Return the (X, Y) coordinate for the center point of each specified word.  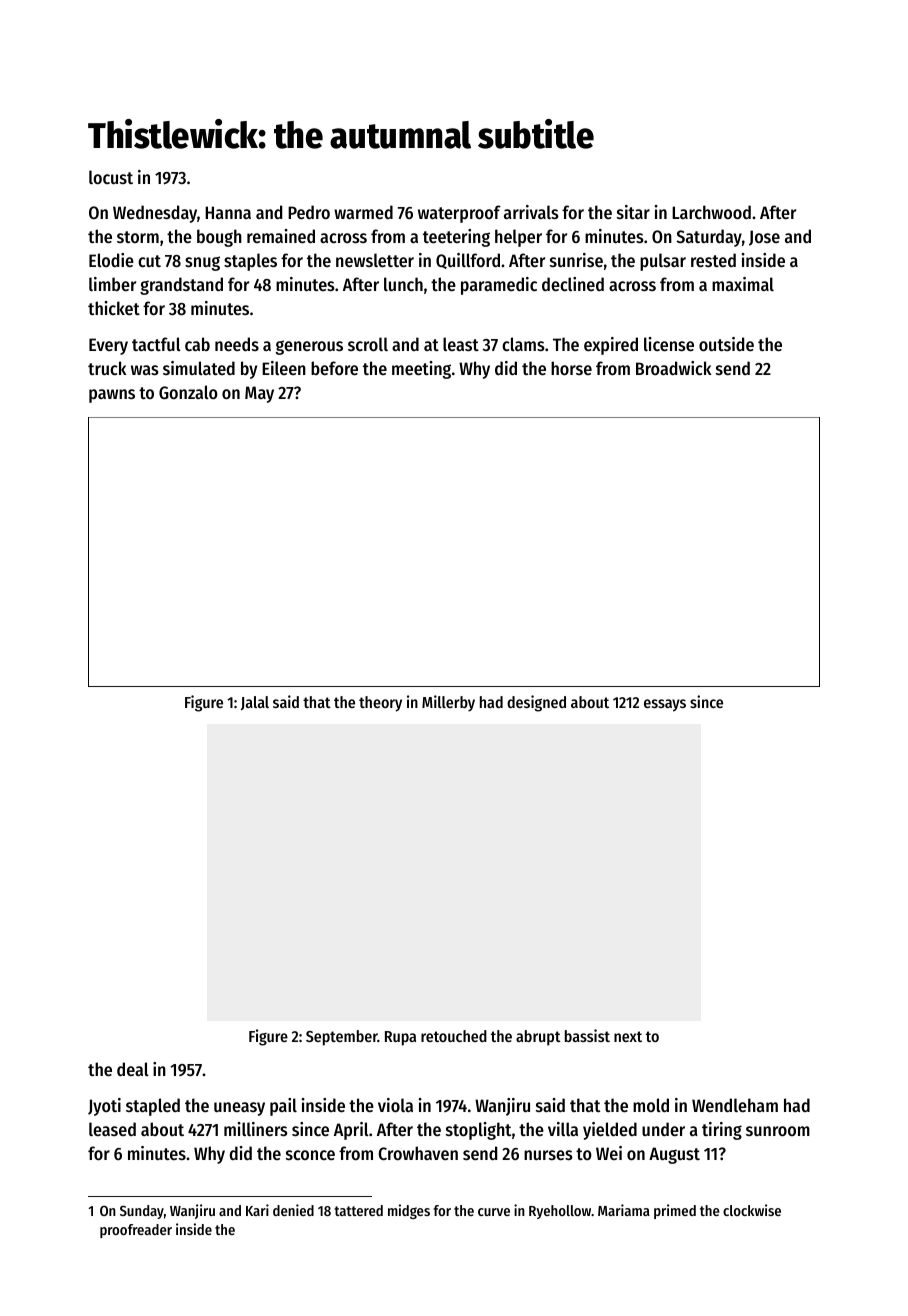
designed (536, 703)
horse (571, 368)
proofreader (136, 1231)
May (259, 394)
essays (665, 705)
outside (726, 344)
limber (112, 284)
